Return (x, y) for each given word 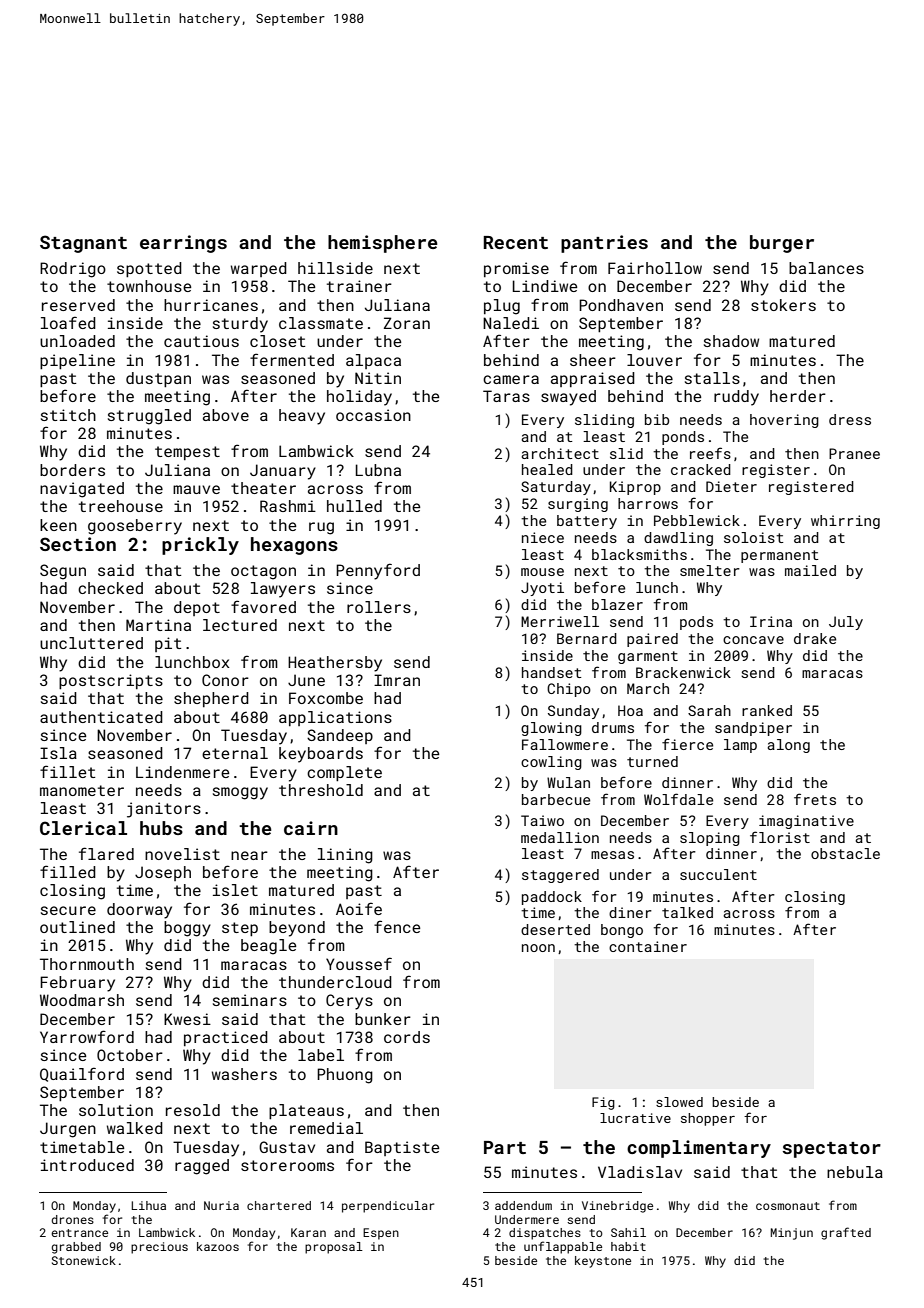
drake (815, 638)
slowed (679, 1102)
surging (578, 505)
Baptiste (402, 1148)
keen (58, 525)
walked (135, 1128)
